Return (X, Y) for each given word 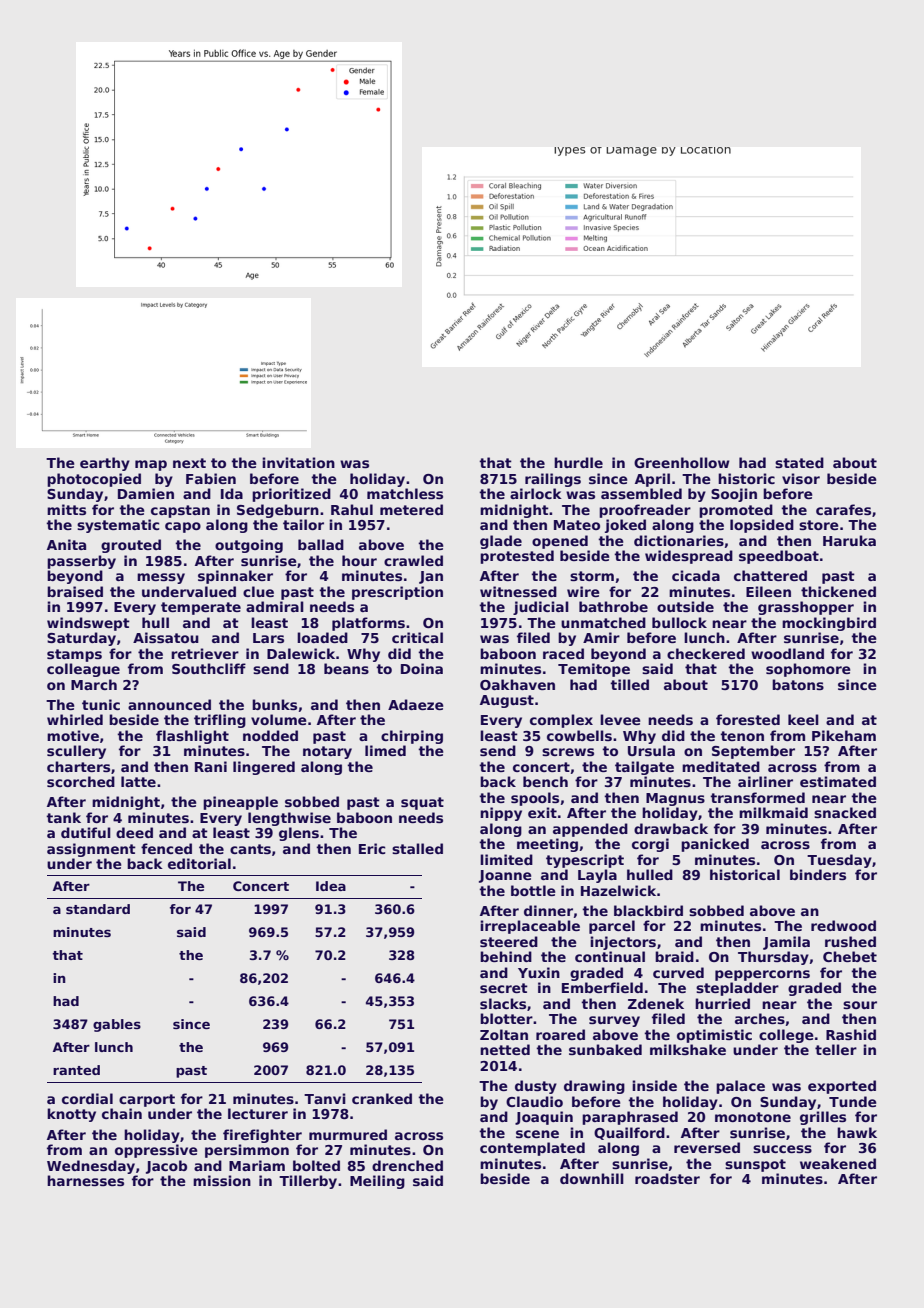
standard (98, 909)
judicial (541, 608)
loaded (322, 637)
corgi (650, 845)
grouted (131, 546)
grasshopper (806, 608)
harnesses (85, 1180)
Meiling (377, 1182)
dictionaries (679, 540)
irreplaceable (530, 927)
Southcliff (209, 668)
